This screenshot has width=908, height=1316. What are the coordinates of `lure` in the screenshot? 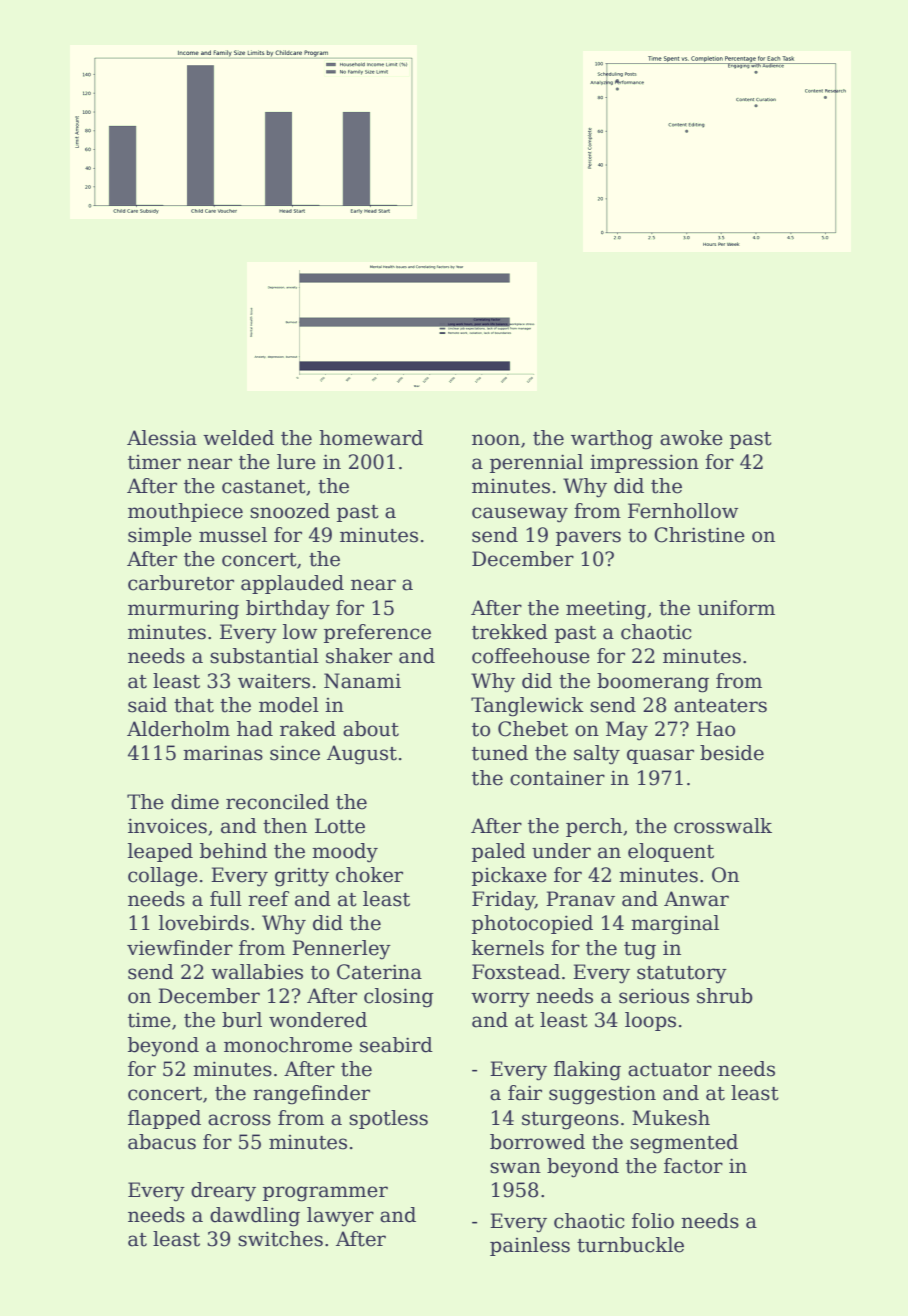 It's located at (296, 462).
